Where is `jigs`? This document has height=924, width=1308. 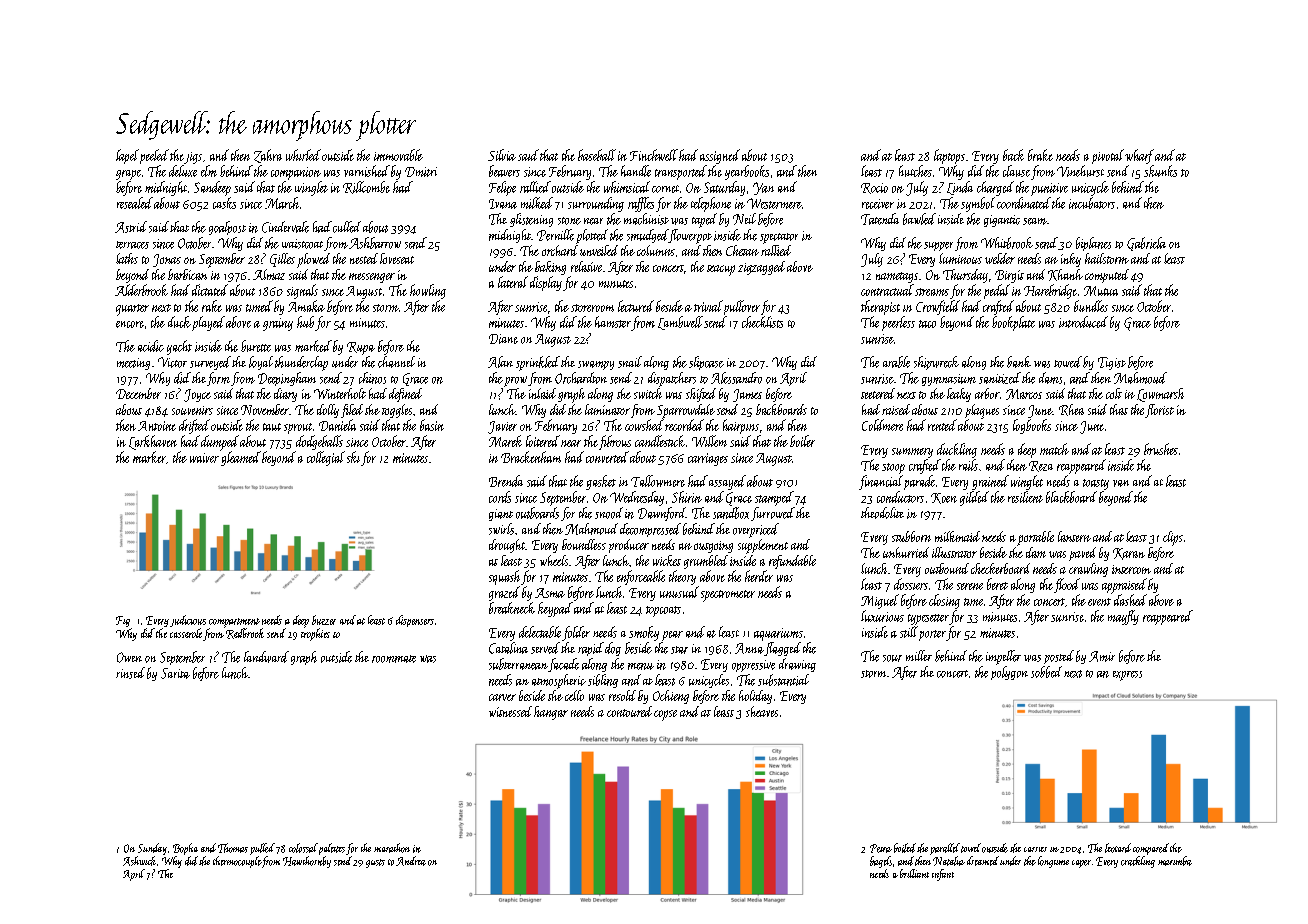 jigs is located at coordinates (193, 158).
